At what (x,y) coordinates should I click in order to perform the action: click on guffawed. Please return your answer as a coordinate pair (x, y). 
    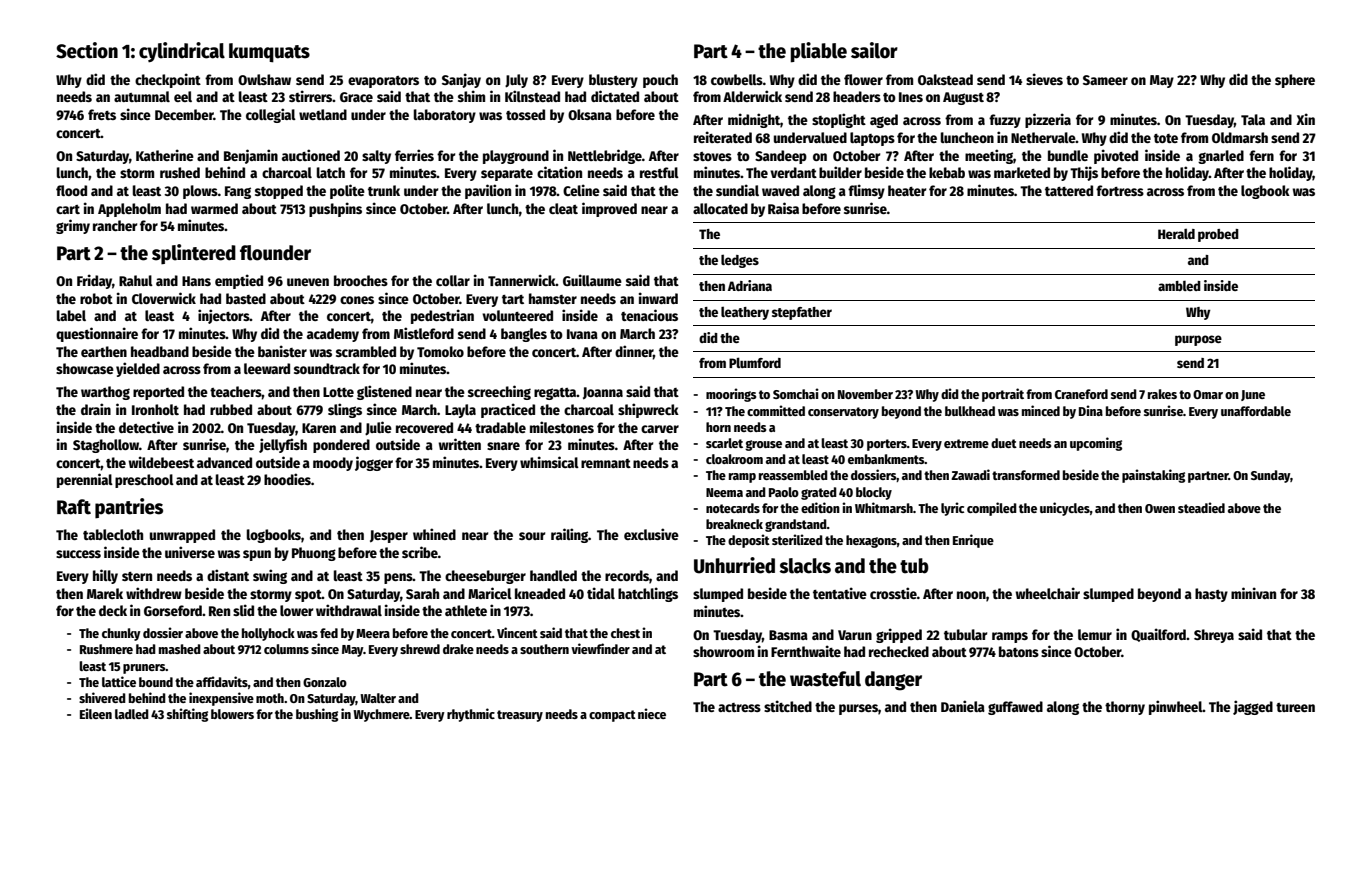
    Looking at the image, I should click on (1015, 708).
